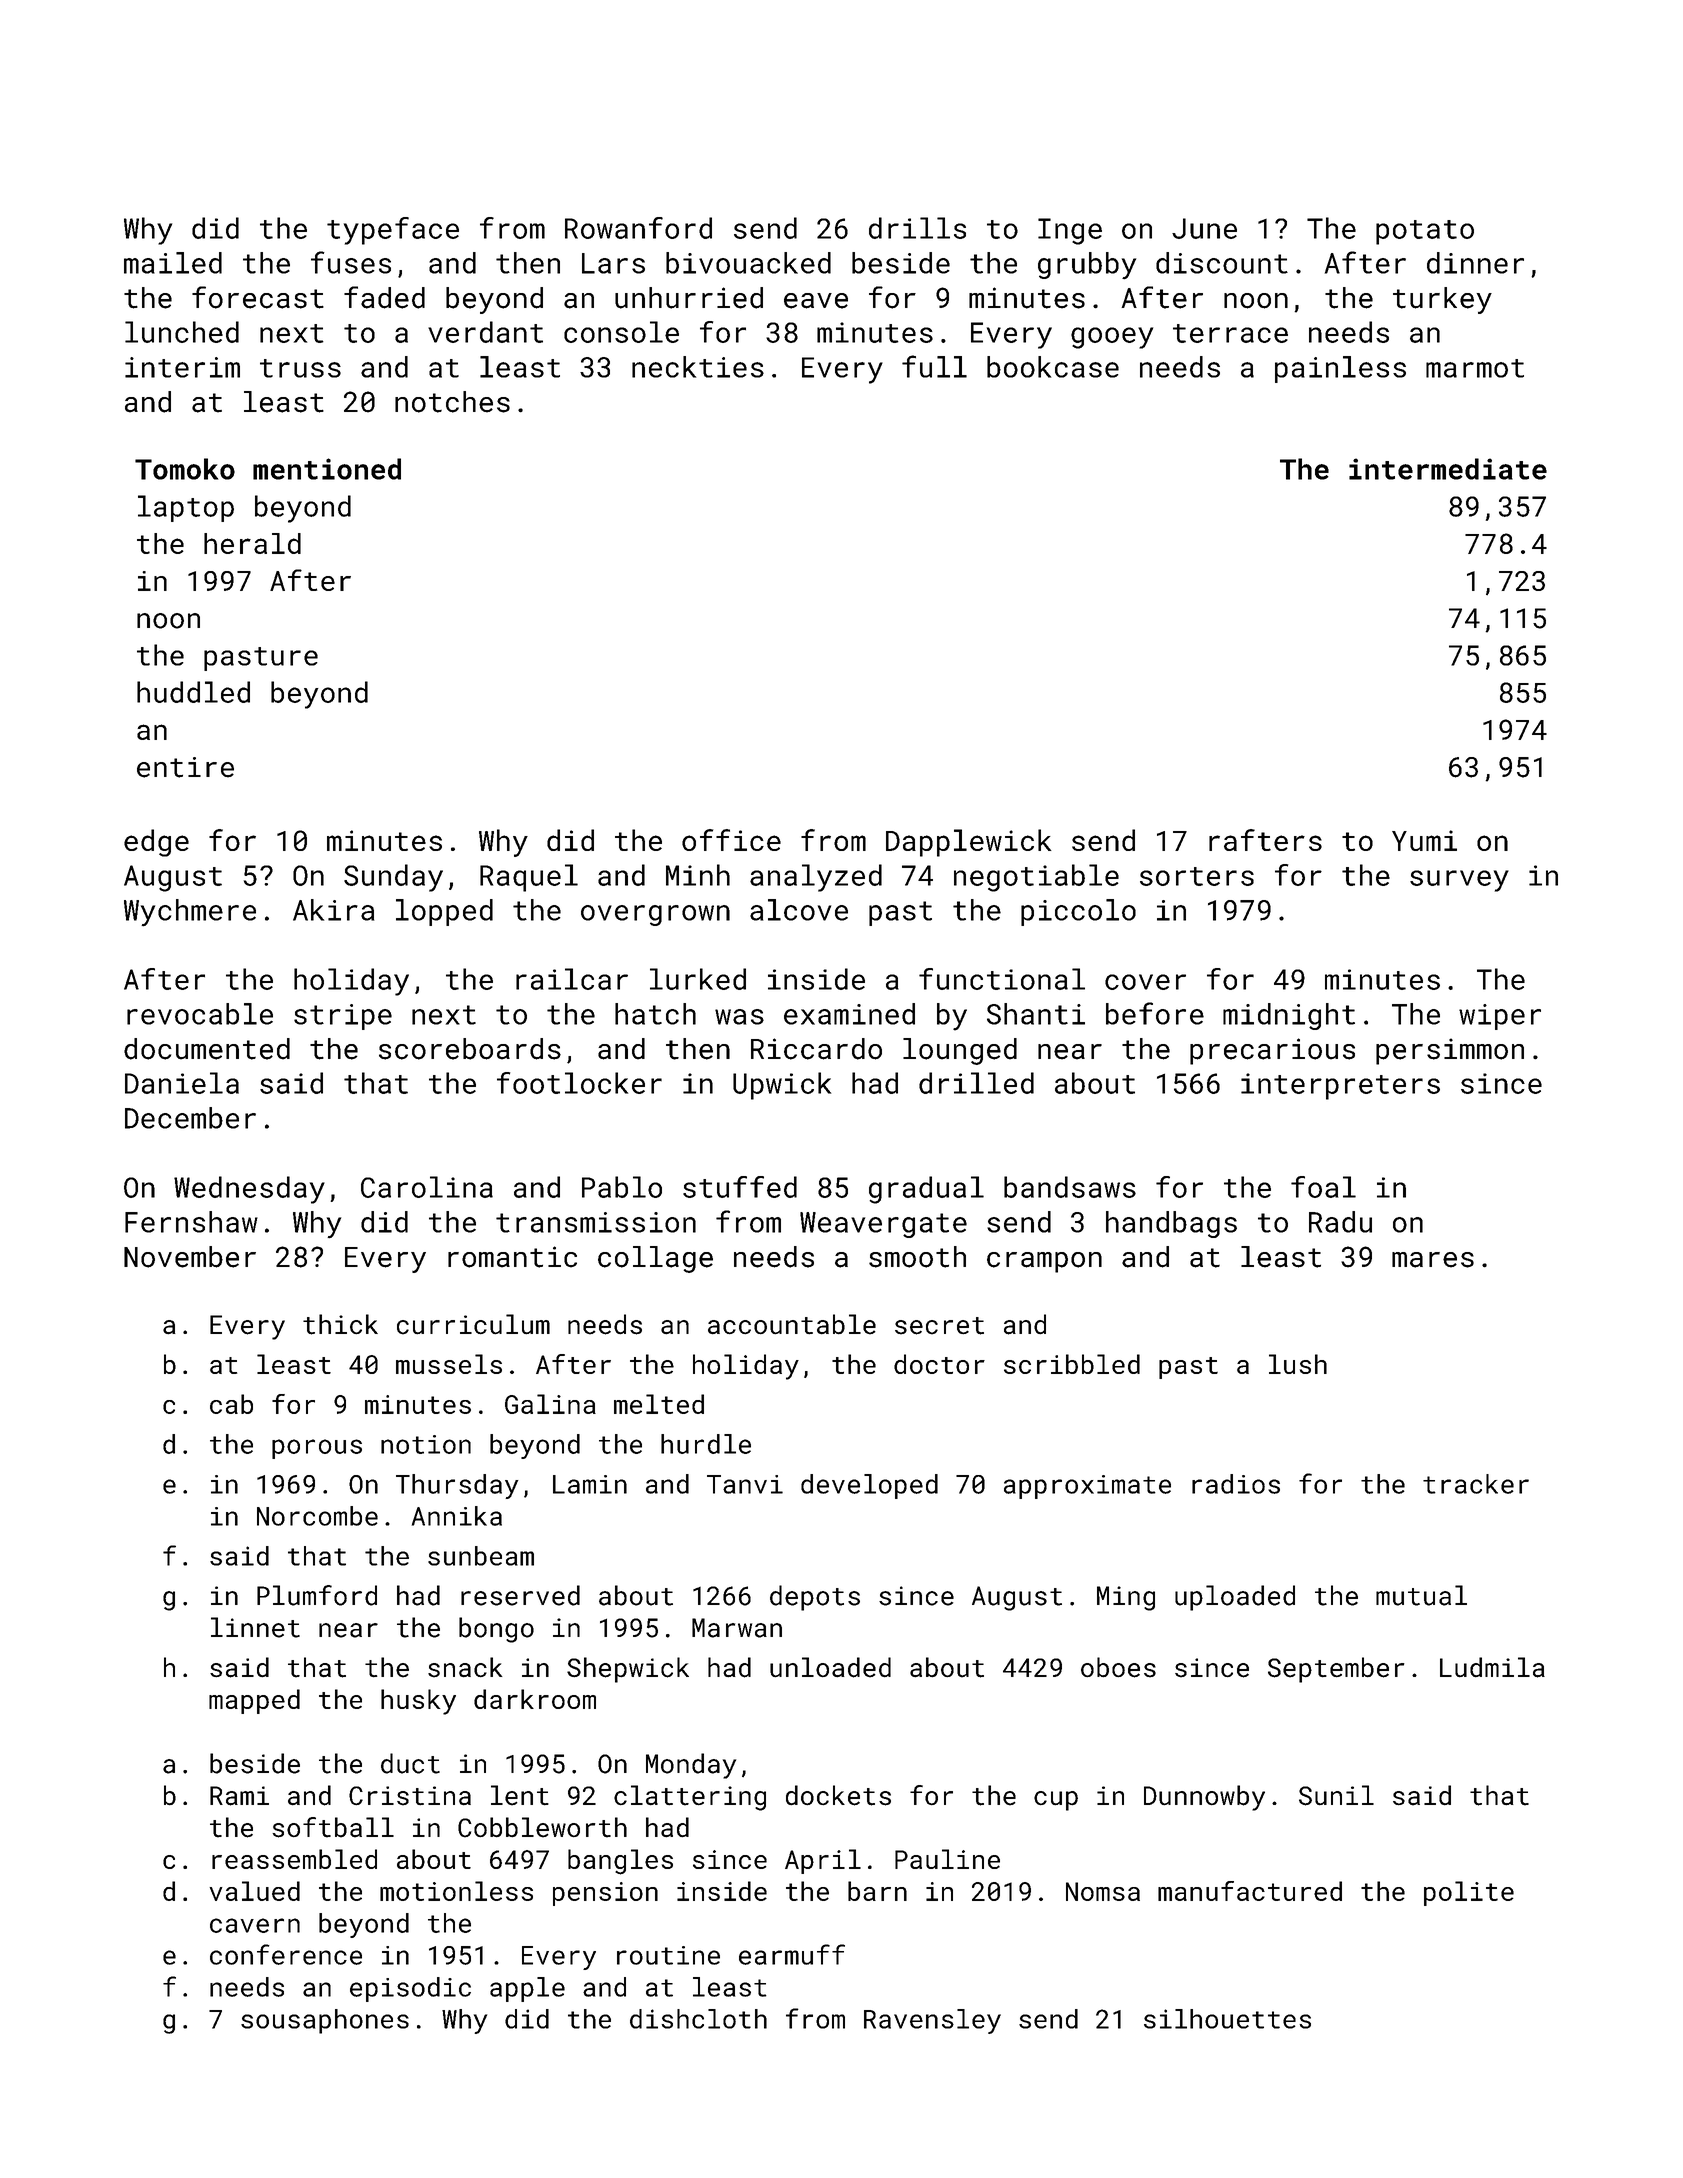 The image size is (1683, 2178). Describe the element at coordinates (317, 1595) in the document. I see `Plumford` at that location.
